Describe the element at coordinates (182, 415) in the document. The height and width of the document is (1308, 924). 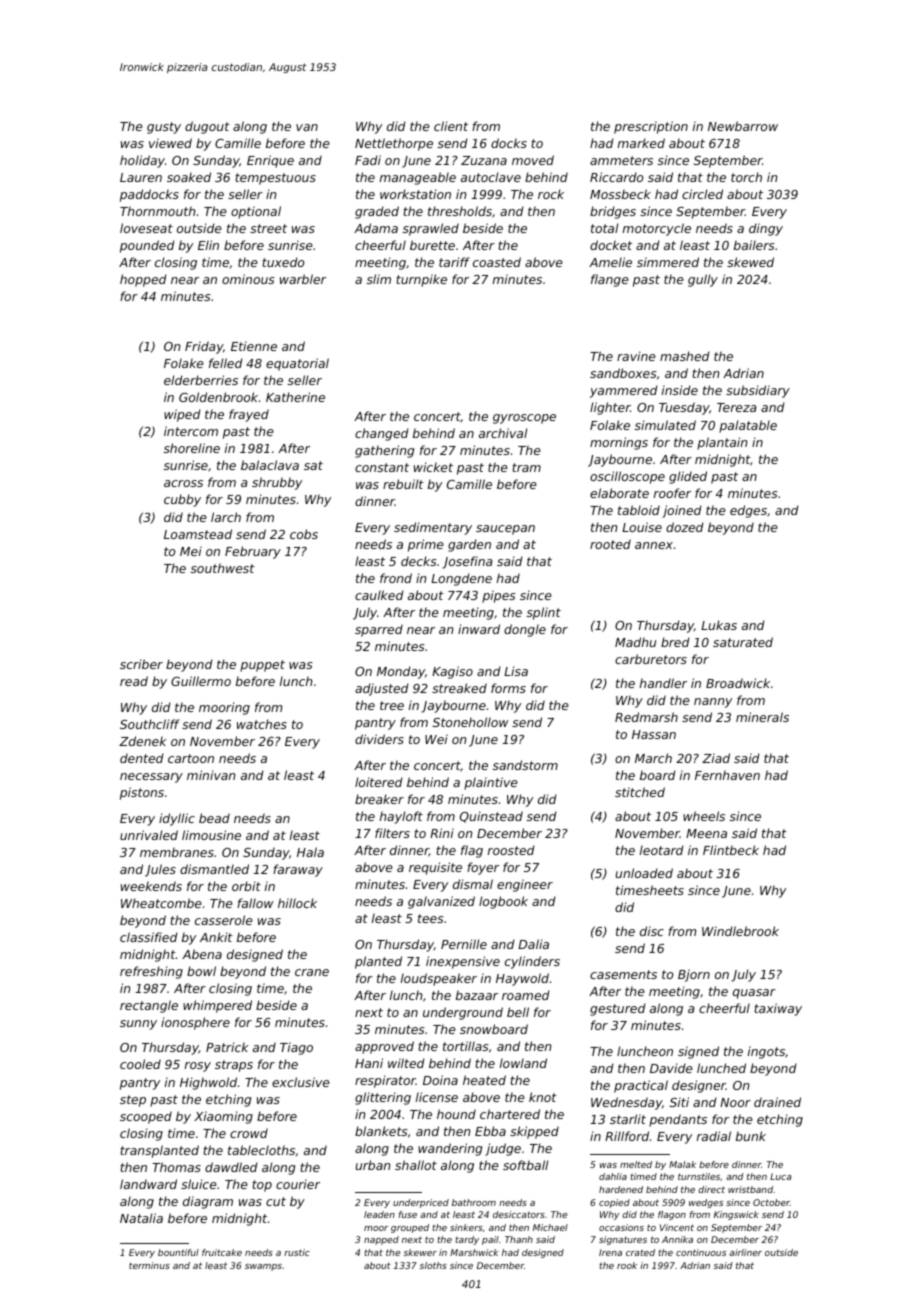
I see `wiped` at that location.
